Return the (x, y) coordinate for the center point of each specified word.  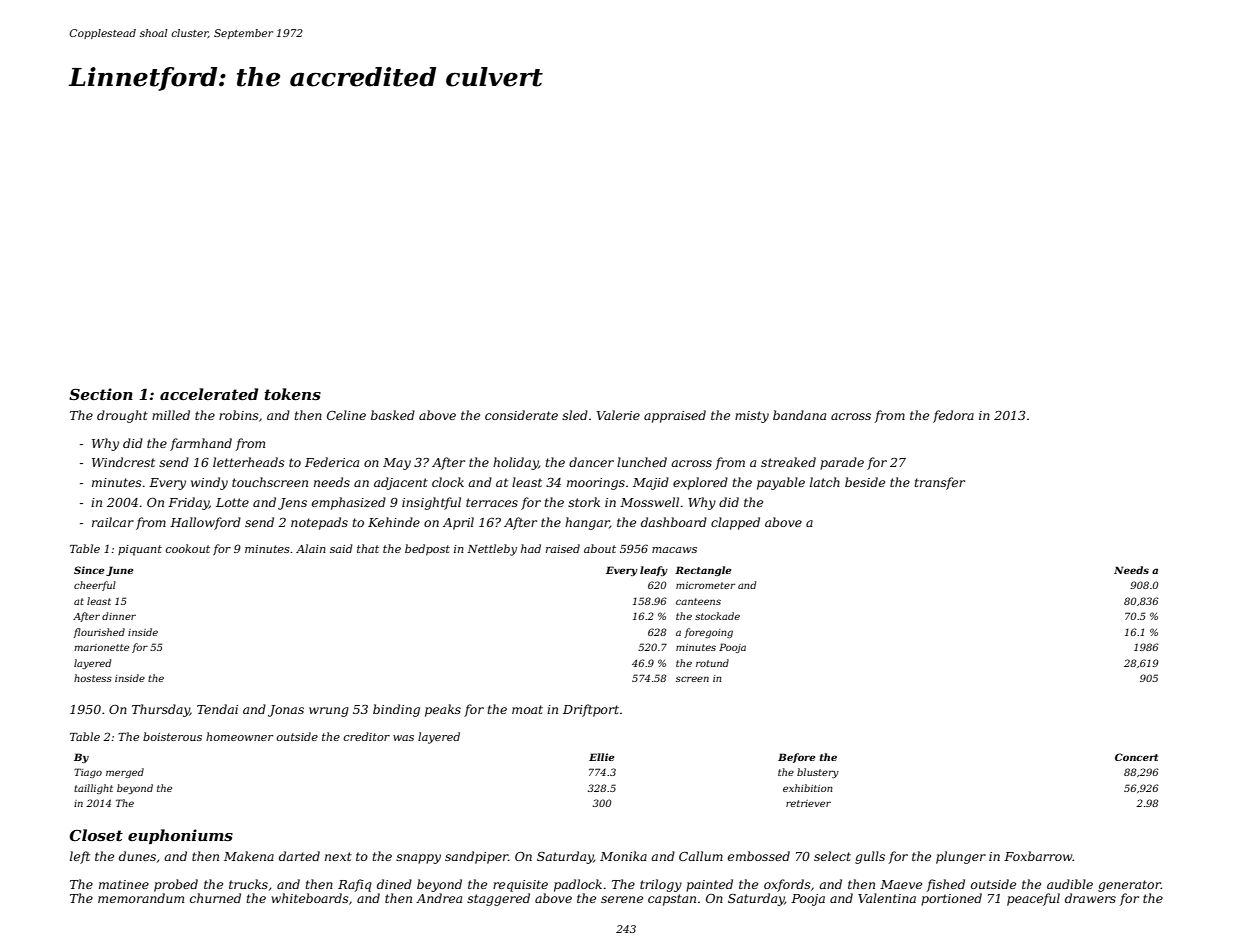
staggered (498, 899)
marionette (101, 647)
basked (393, 415)
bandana (799, 415)
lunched (642, 462)
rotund (712, 663)
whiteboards (310, 898)
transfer (940, 483)
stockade (717, 616)
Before (796, 758)
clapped (735, 523)
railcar (113, 522)
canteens (698, 601)
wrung (329, 712)
